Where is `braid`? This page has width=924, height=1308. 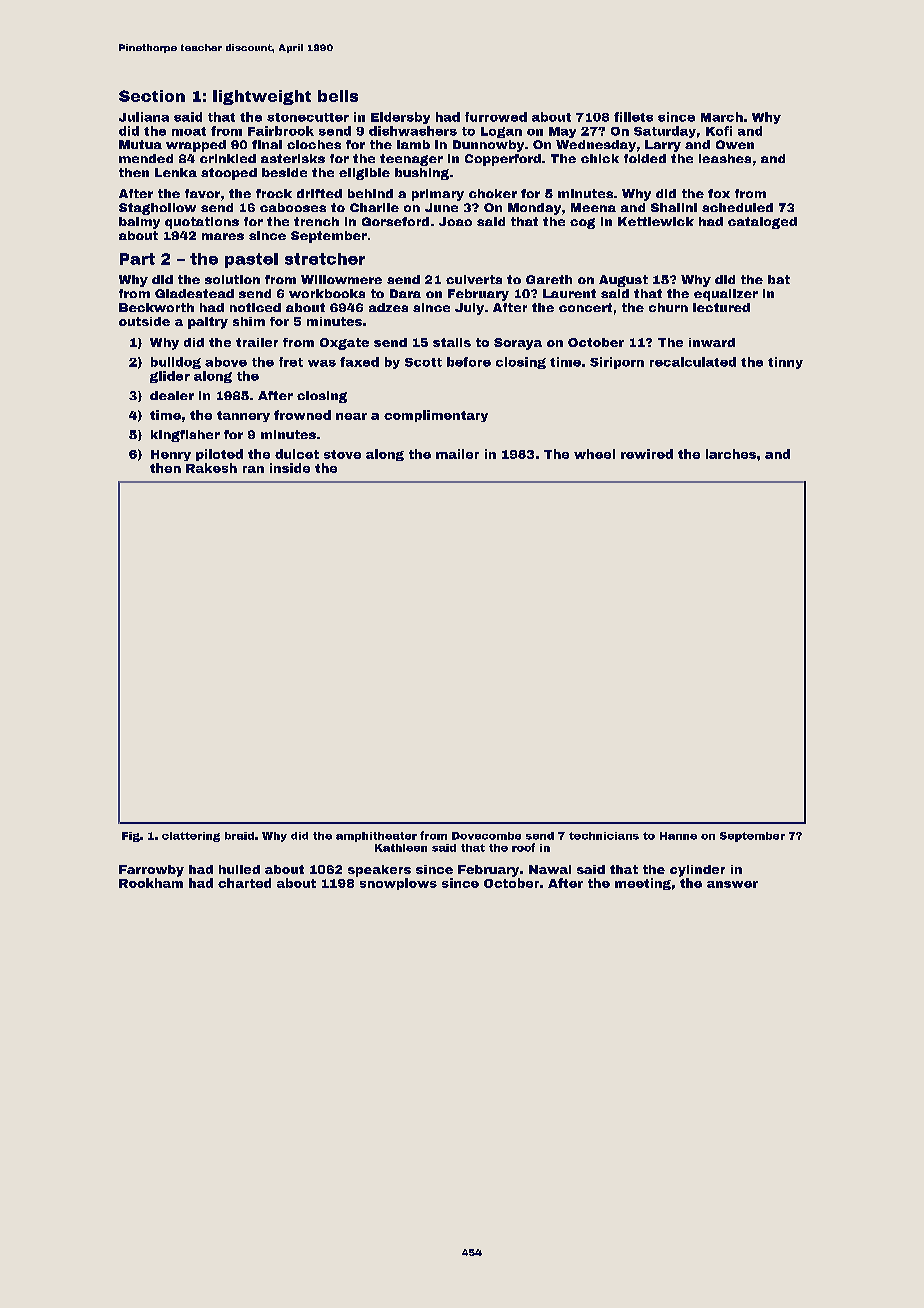
braid is located at coordinates (239, 836).
